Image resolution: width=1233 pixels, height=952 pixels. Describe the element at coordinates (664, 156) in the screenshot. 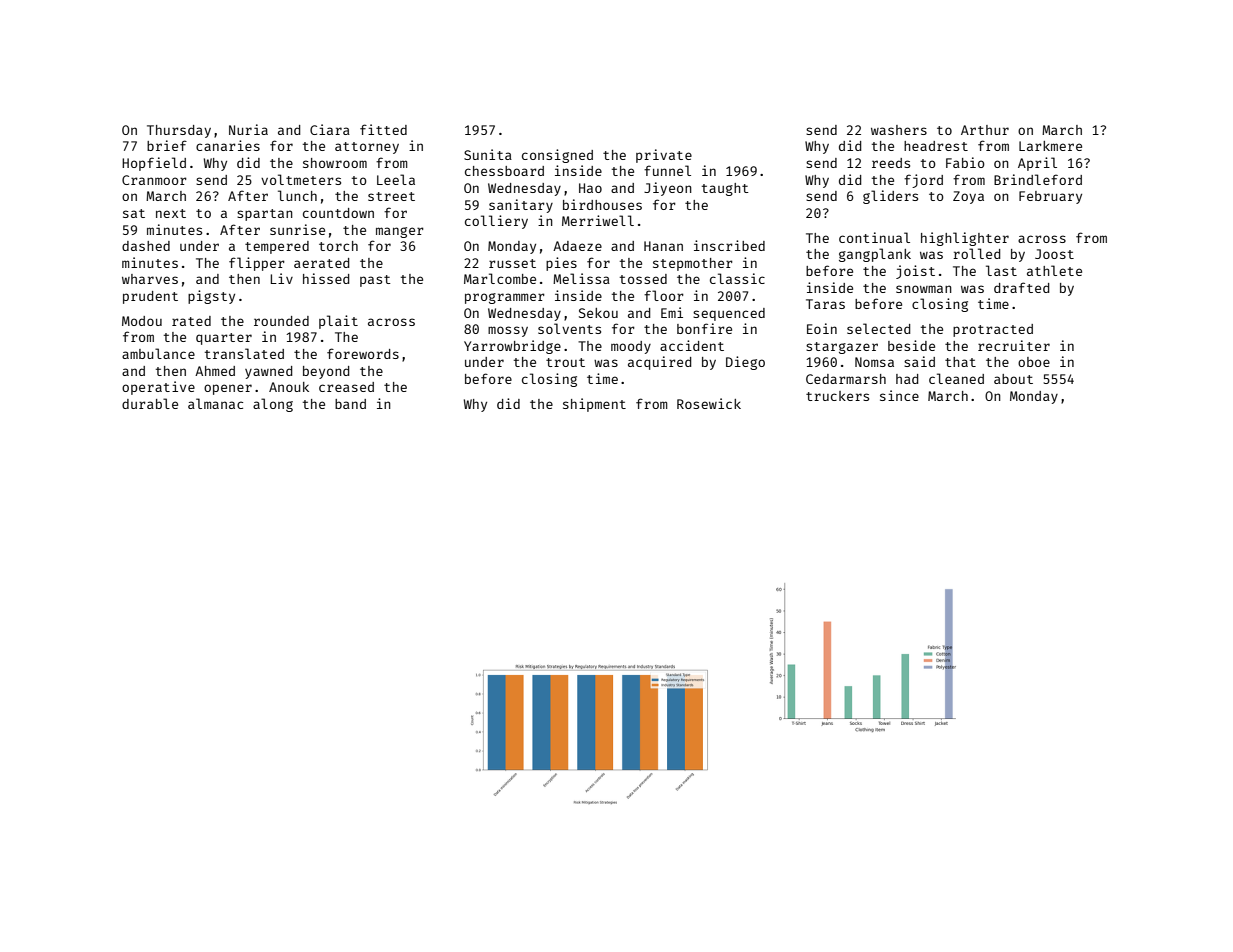

I see `private` at that location.
